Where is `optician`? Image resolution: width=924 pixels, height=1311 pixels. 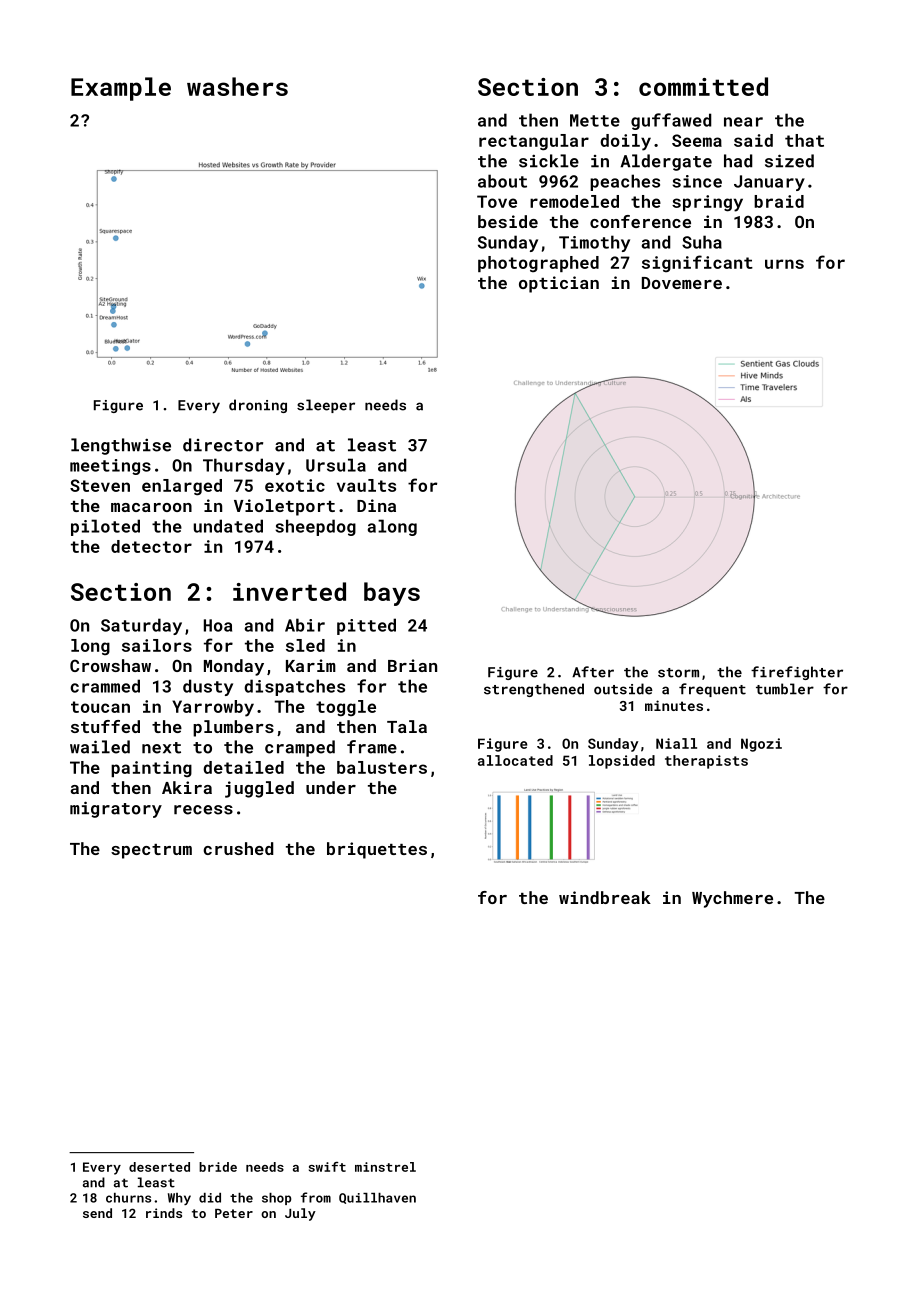
optician is located at coordinates (559, 284).
